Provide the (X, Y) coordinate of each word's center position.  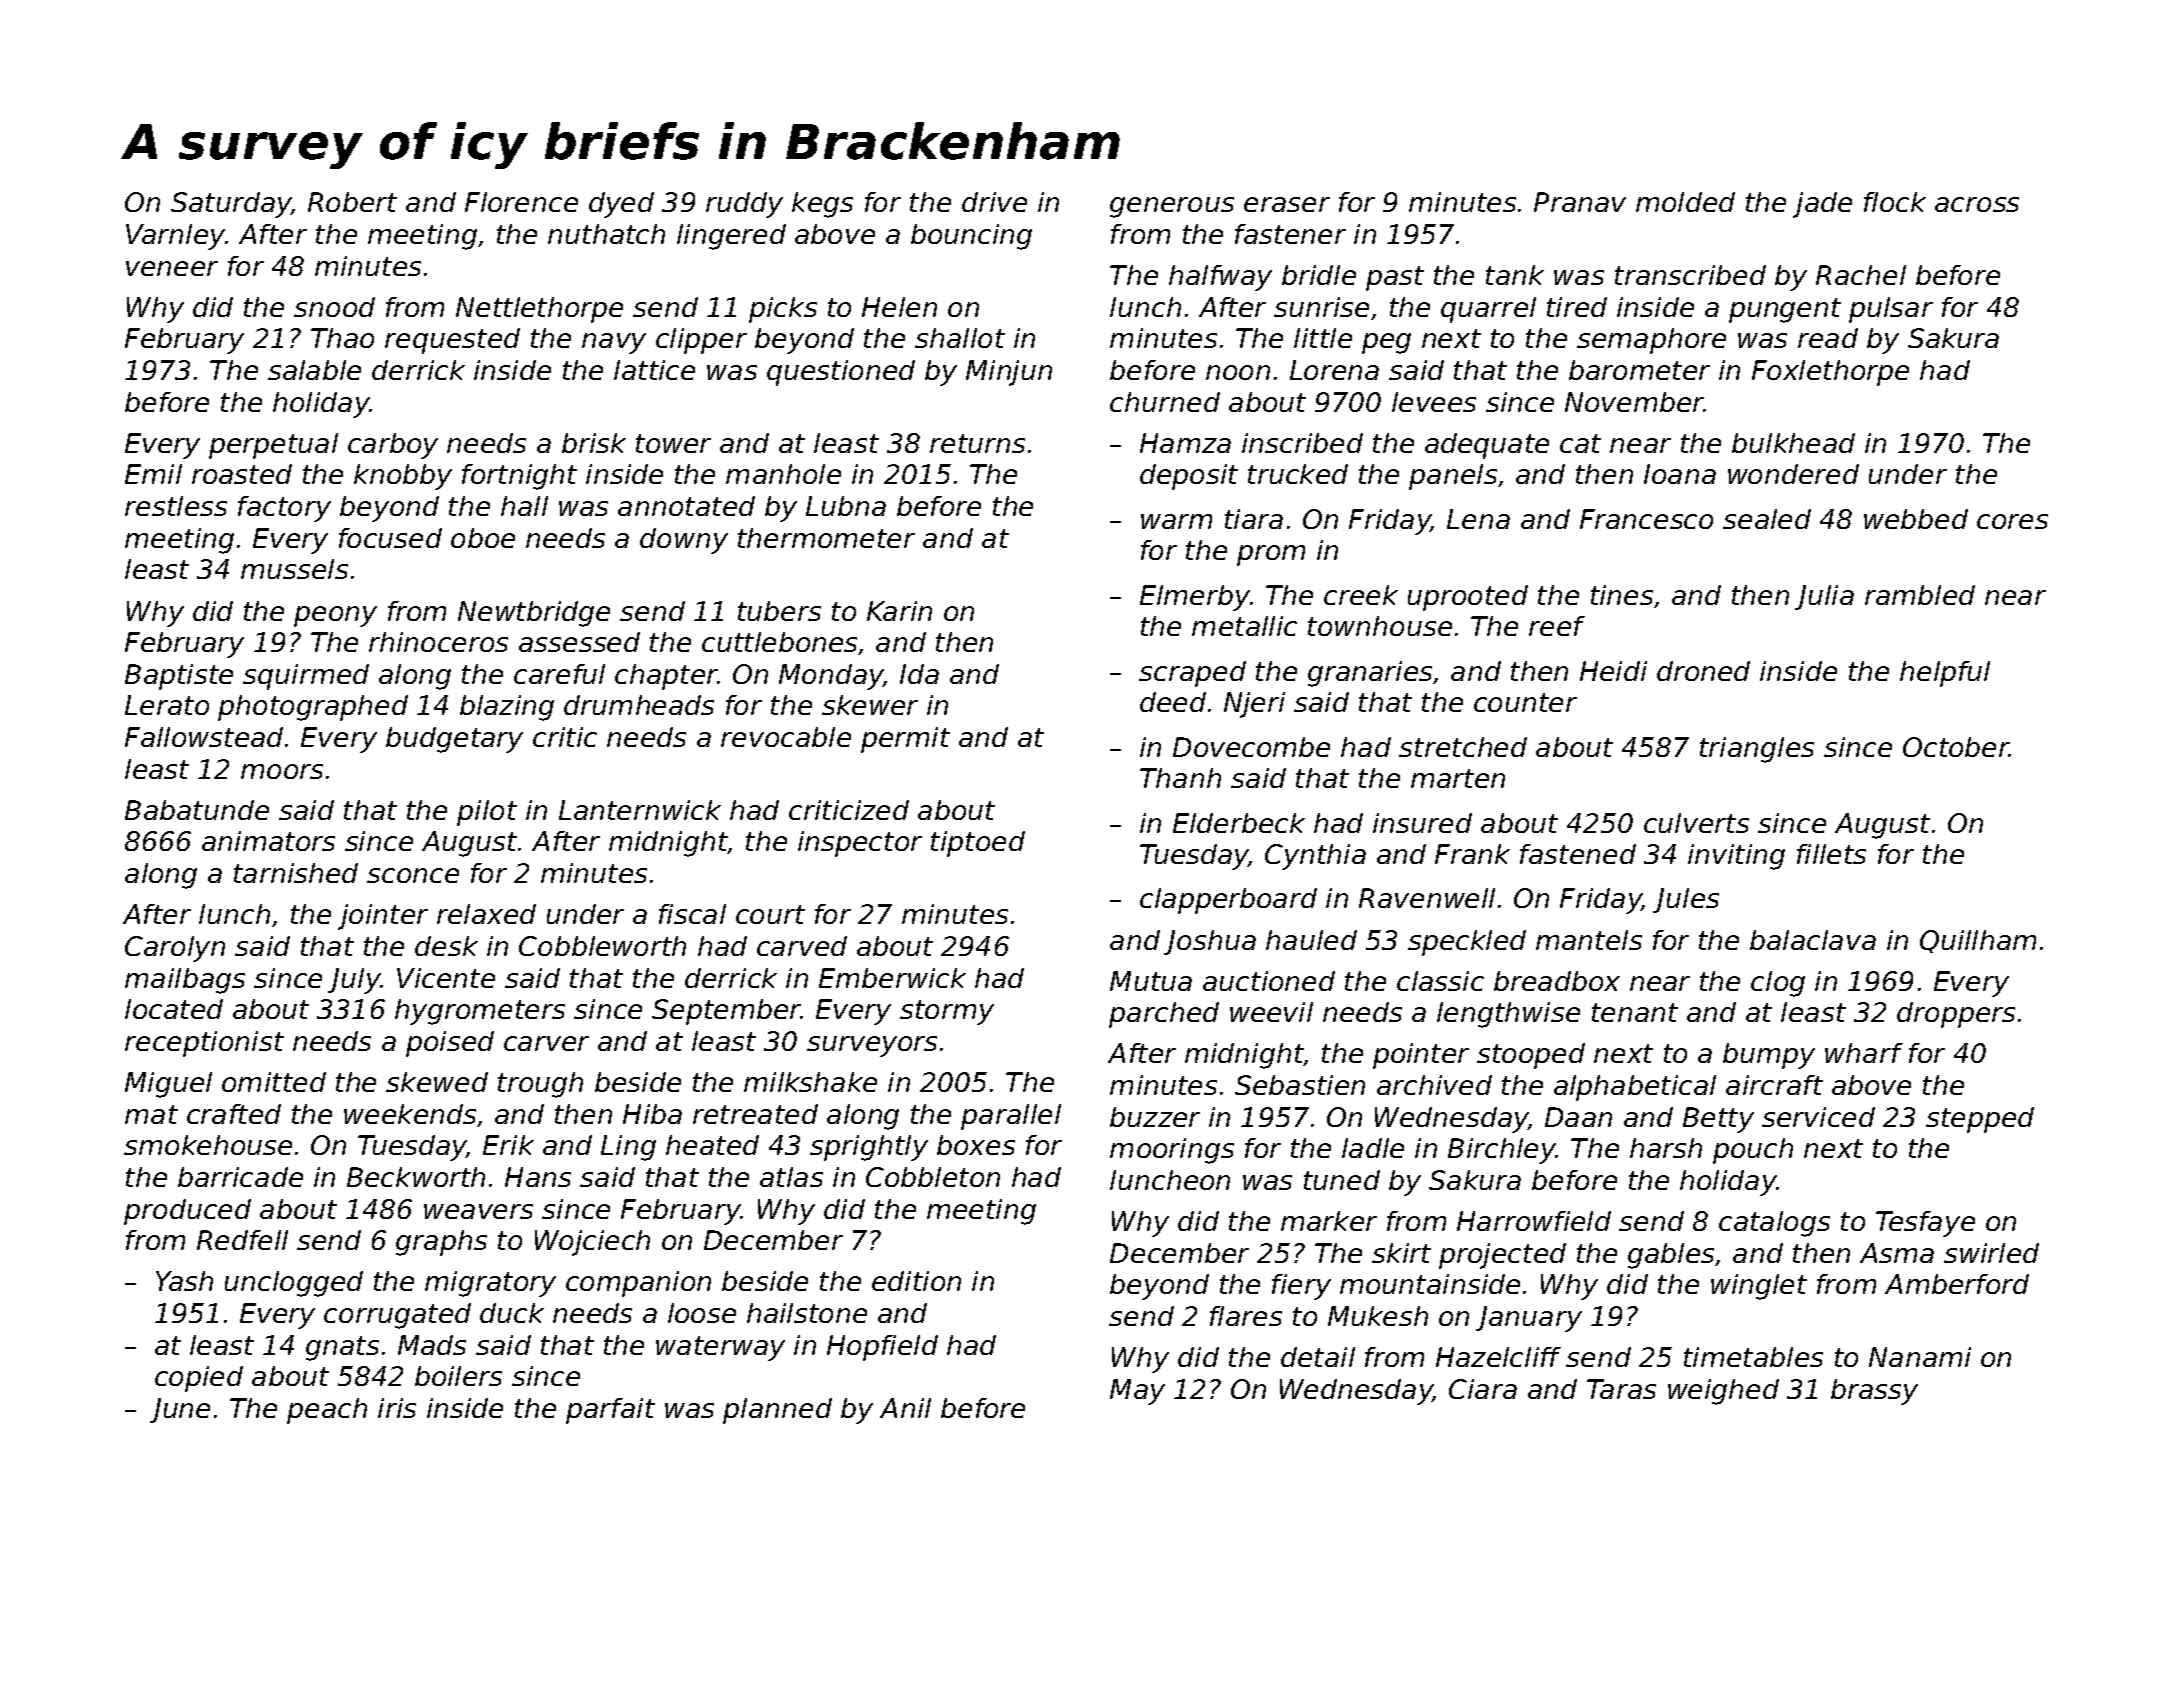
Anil (905, 1408)
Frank (1472, 854)
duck (512, 1313)
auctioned (1269, 981)
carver (546, 1043)
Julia (1824, 597)
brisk (594, 443)
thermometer (826, 538)
